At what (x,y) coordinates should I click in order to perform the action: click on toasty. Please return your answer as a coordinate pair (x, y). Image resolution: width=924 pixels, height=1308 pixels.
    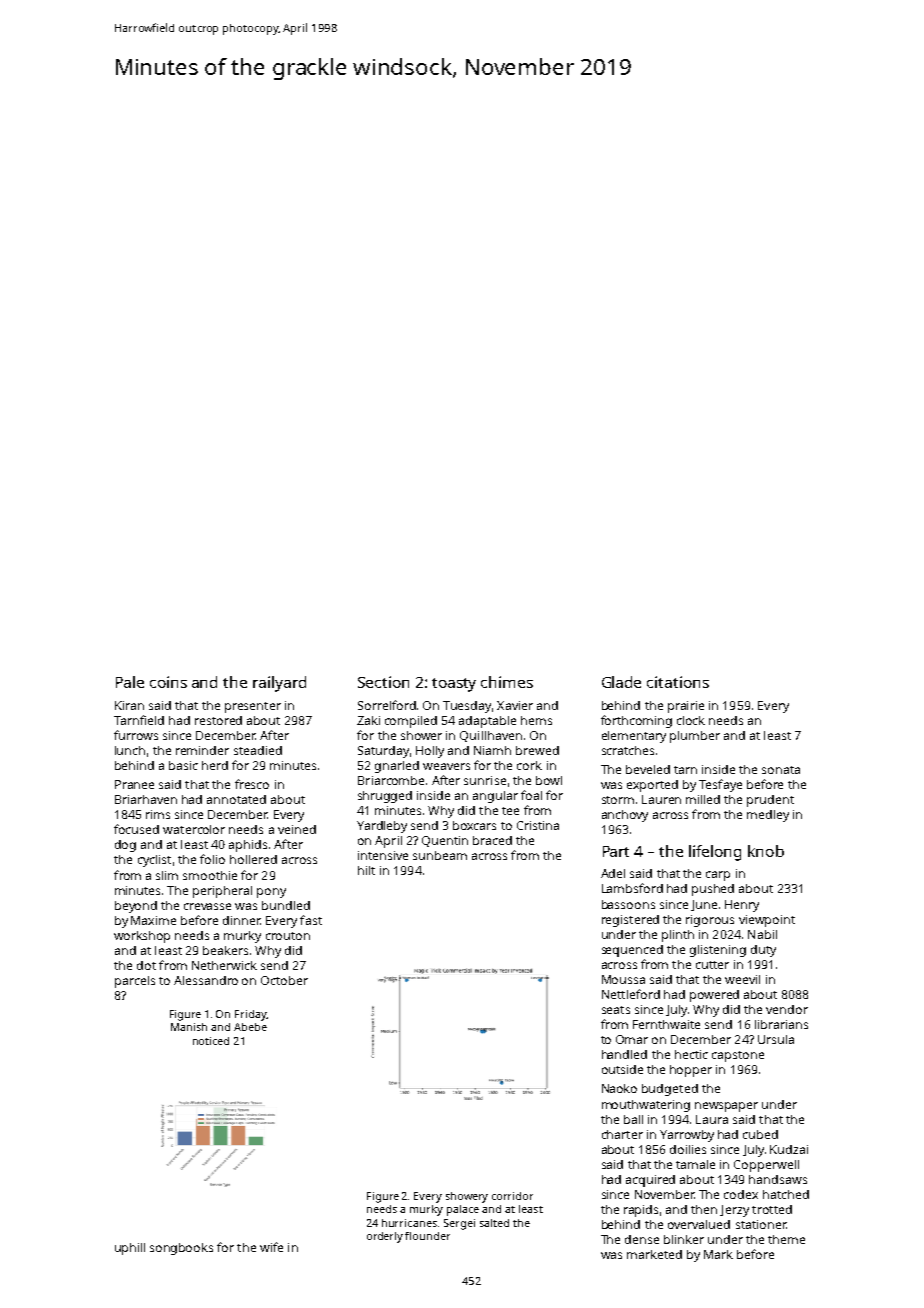
    Looking at the image, I should click on (454, 685).
